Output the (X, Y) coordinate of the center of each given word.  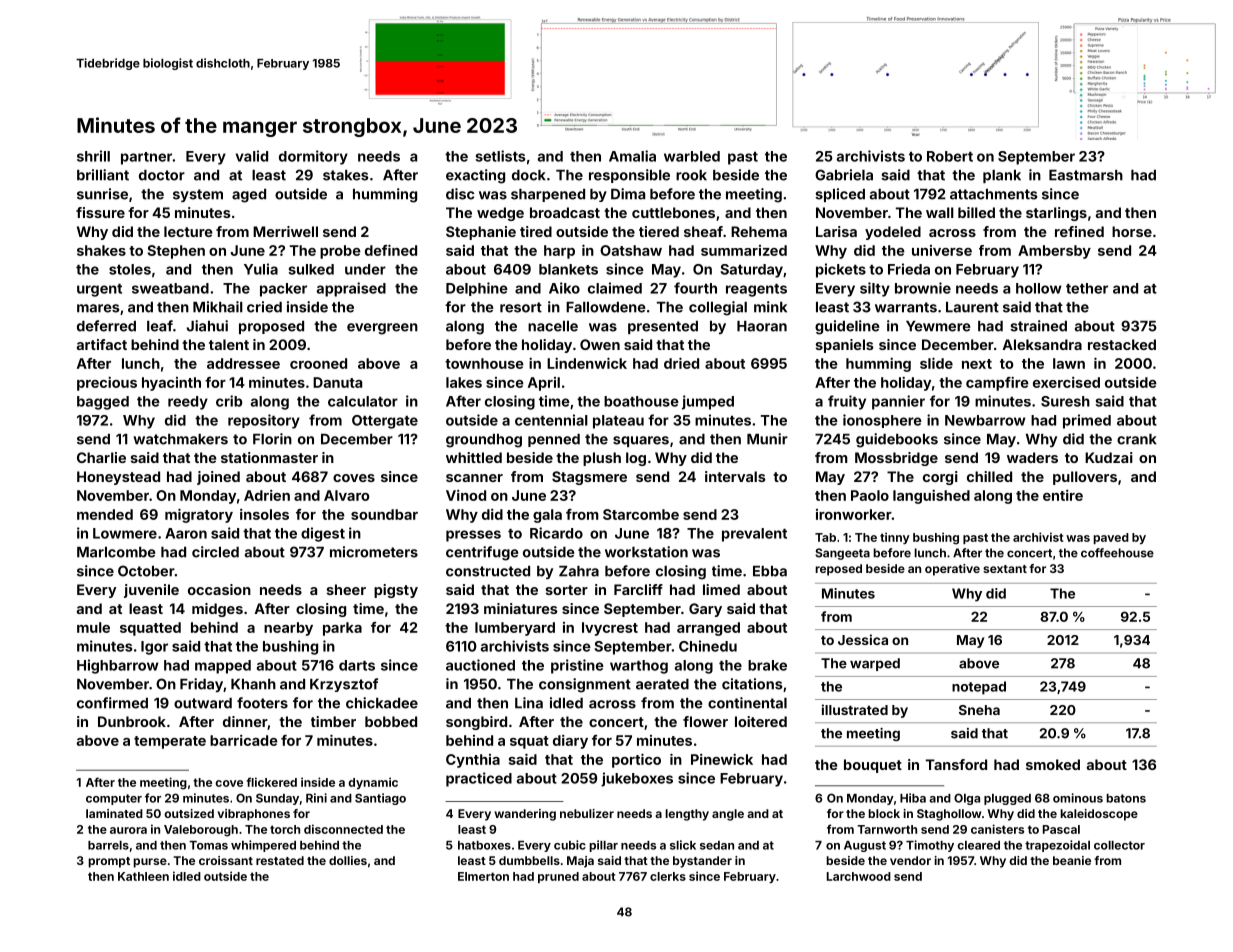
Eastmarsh (1086, 175)
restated (280, 860)
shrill (93, 156)
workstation (646, 552)
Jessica (863, 639)
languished (931, 497)
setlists (500, 156)
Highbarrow (118, 666)
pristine (577, 666)
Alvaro (346, 495)
